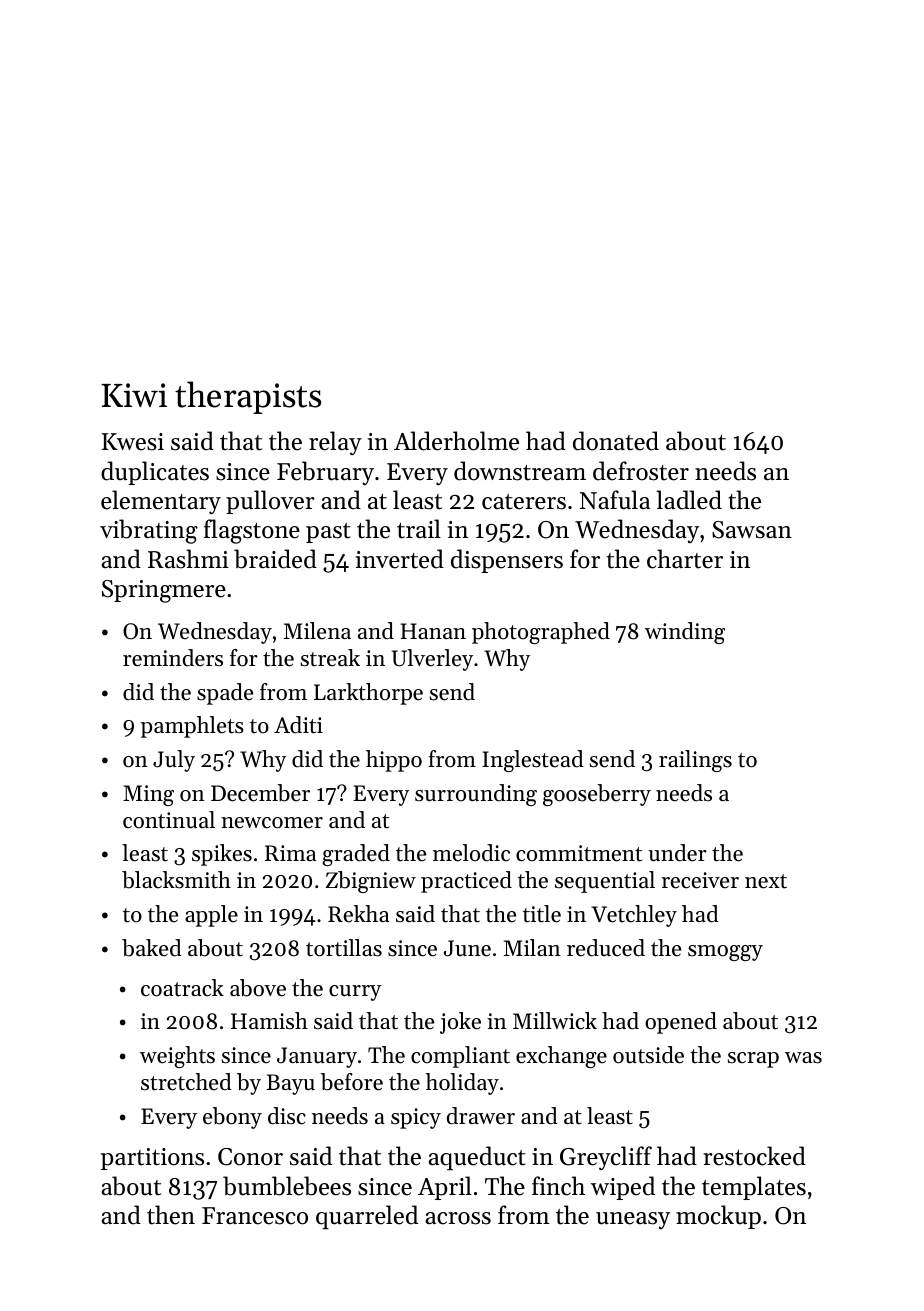 The height and width of the page is (1311, 924). Describe the element at coordinates (456, 441) in the page. I see `Alderholme` at that location.
